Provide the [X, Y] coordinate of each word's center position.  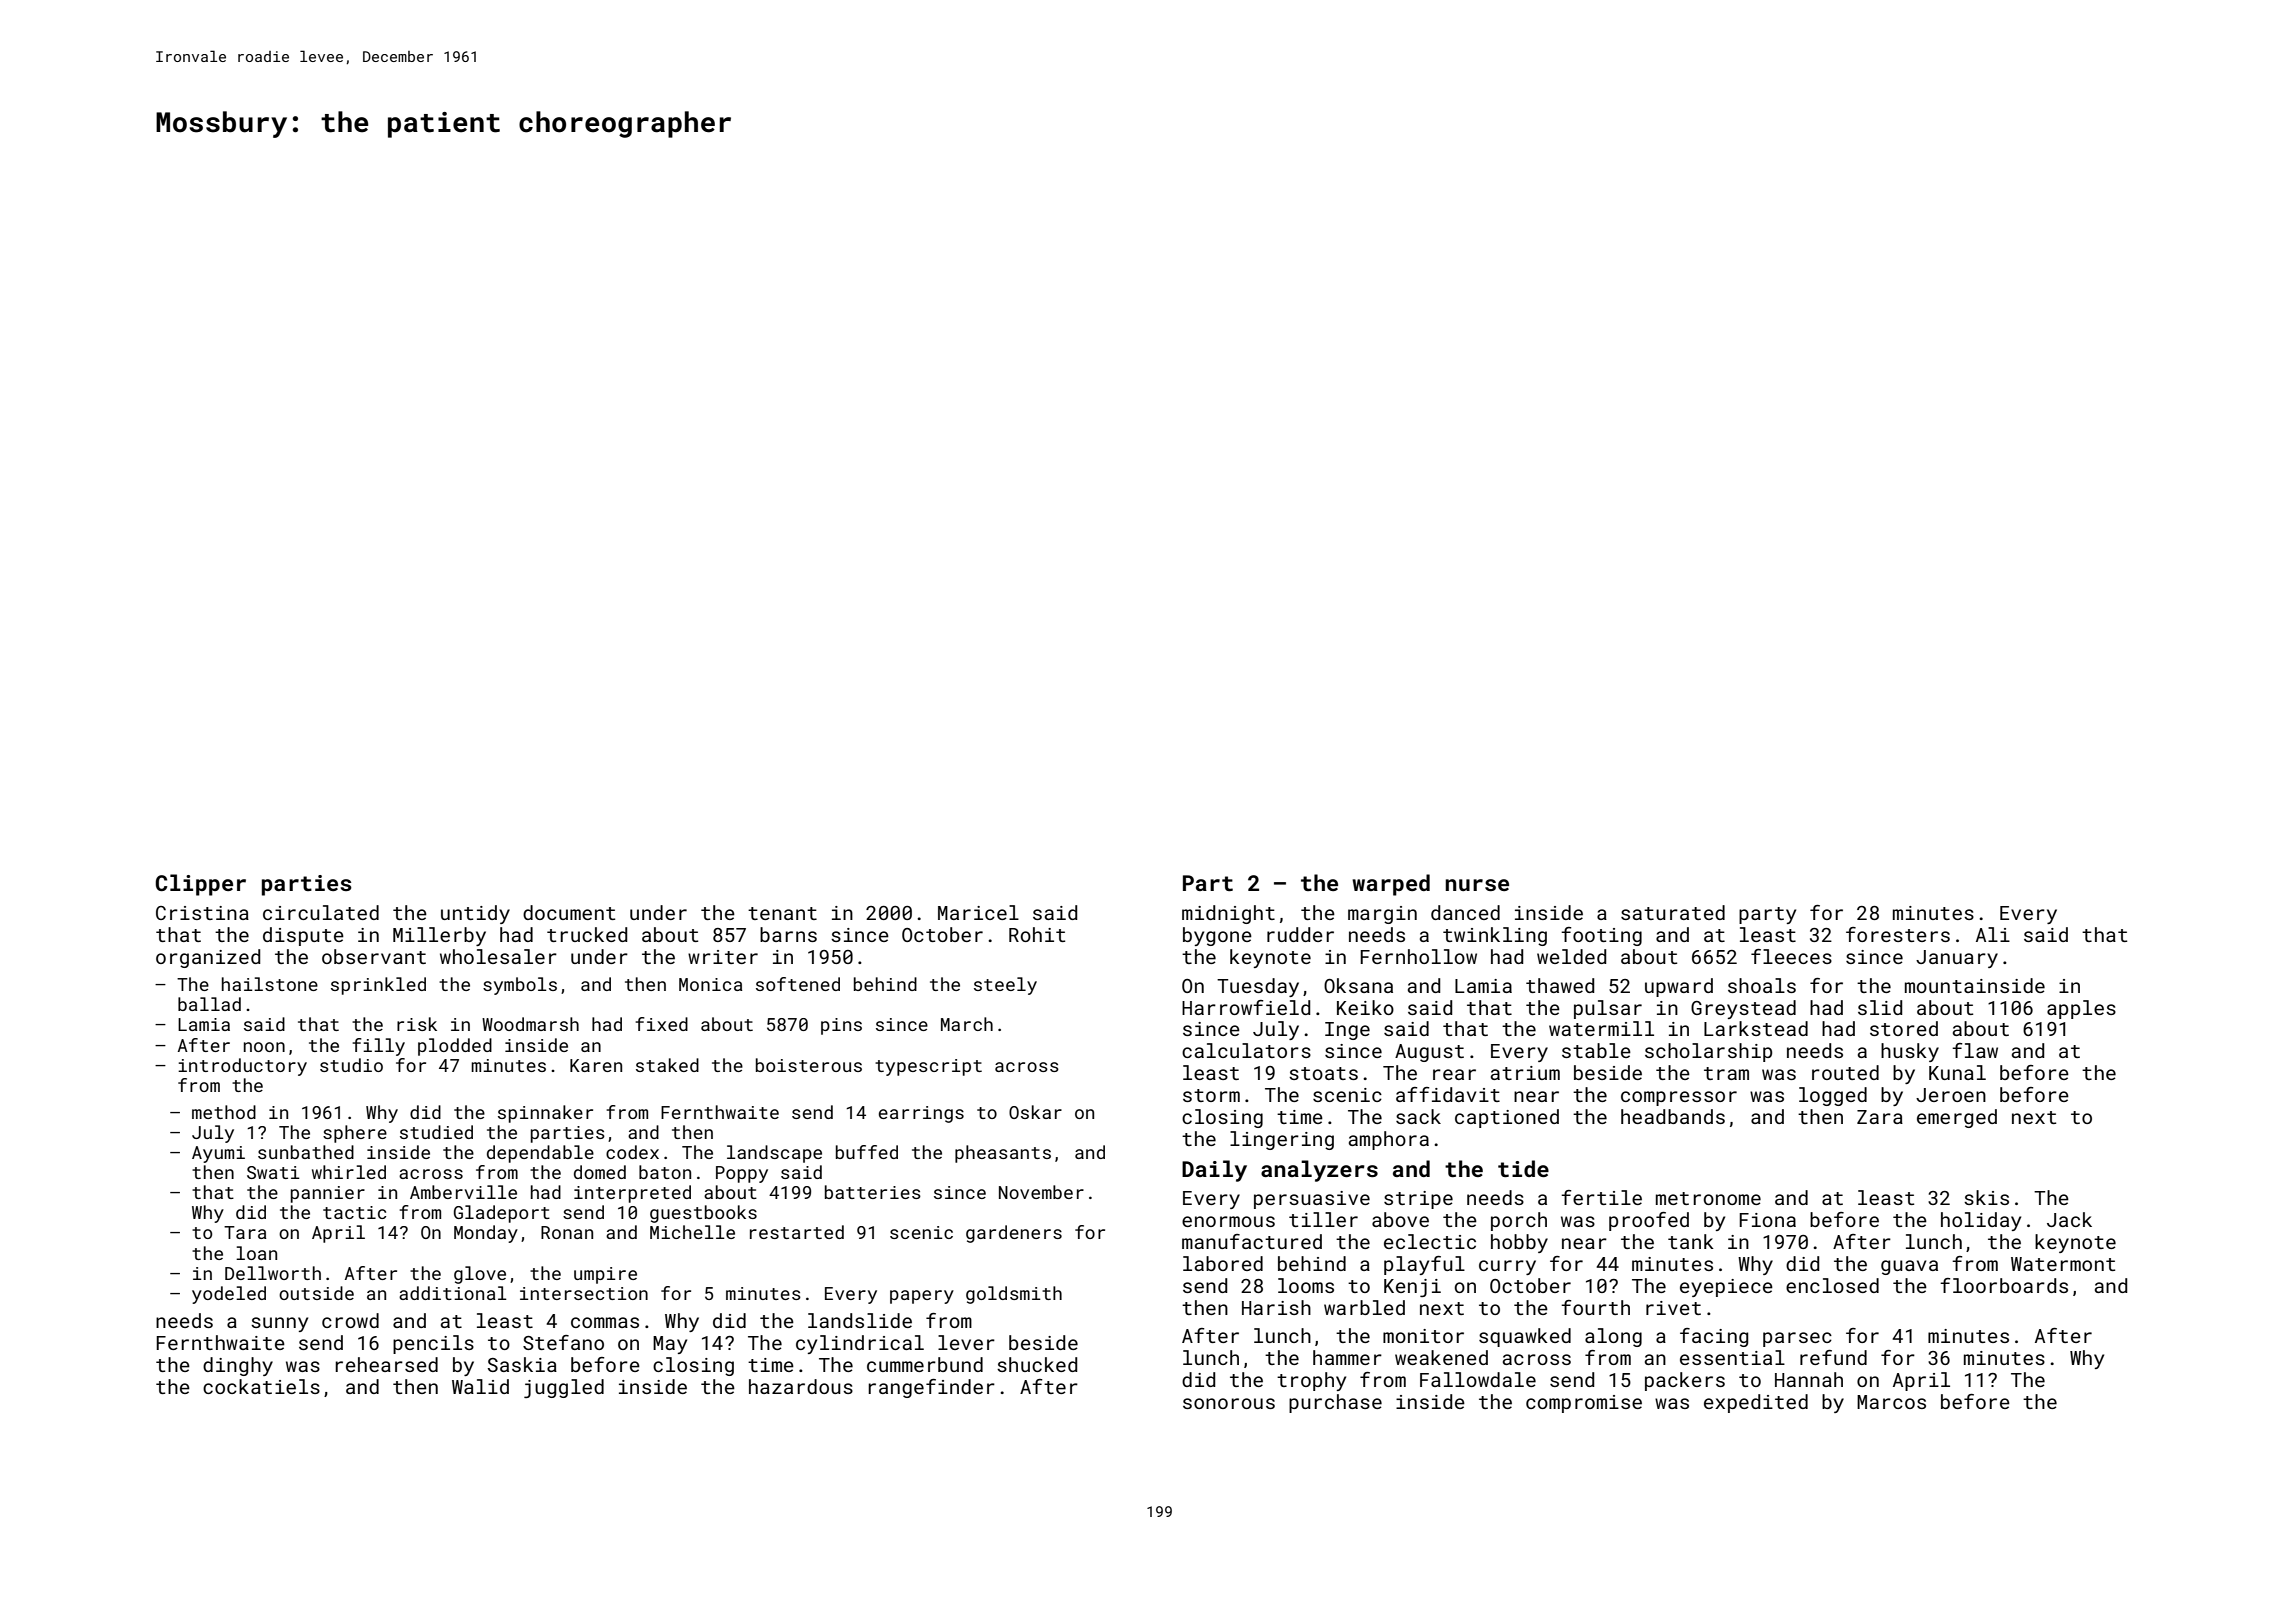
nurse [1477, 885]
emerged [1957, 1118]
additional [453, 1293]
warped [1391, 885]
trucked [587, 934]
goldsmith [1014, 1295]
